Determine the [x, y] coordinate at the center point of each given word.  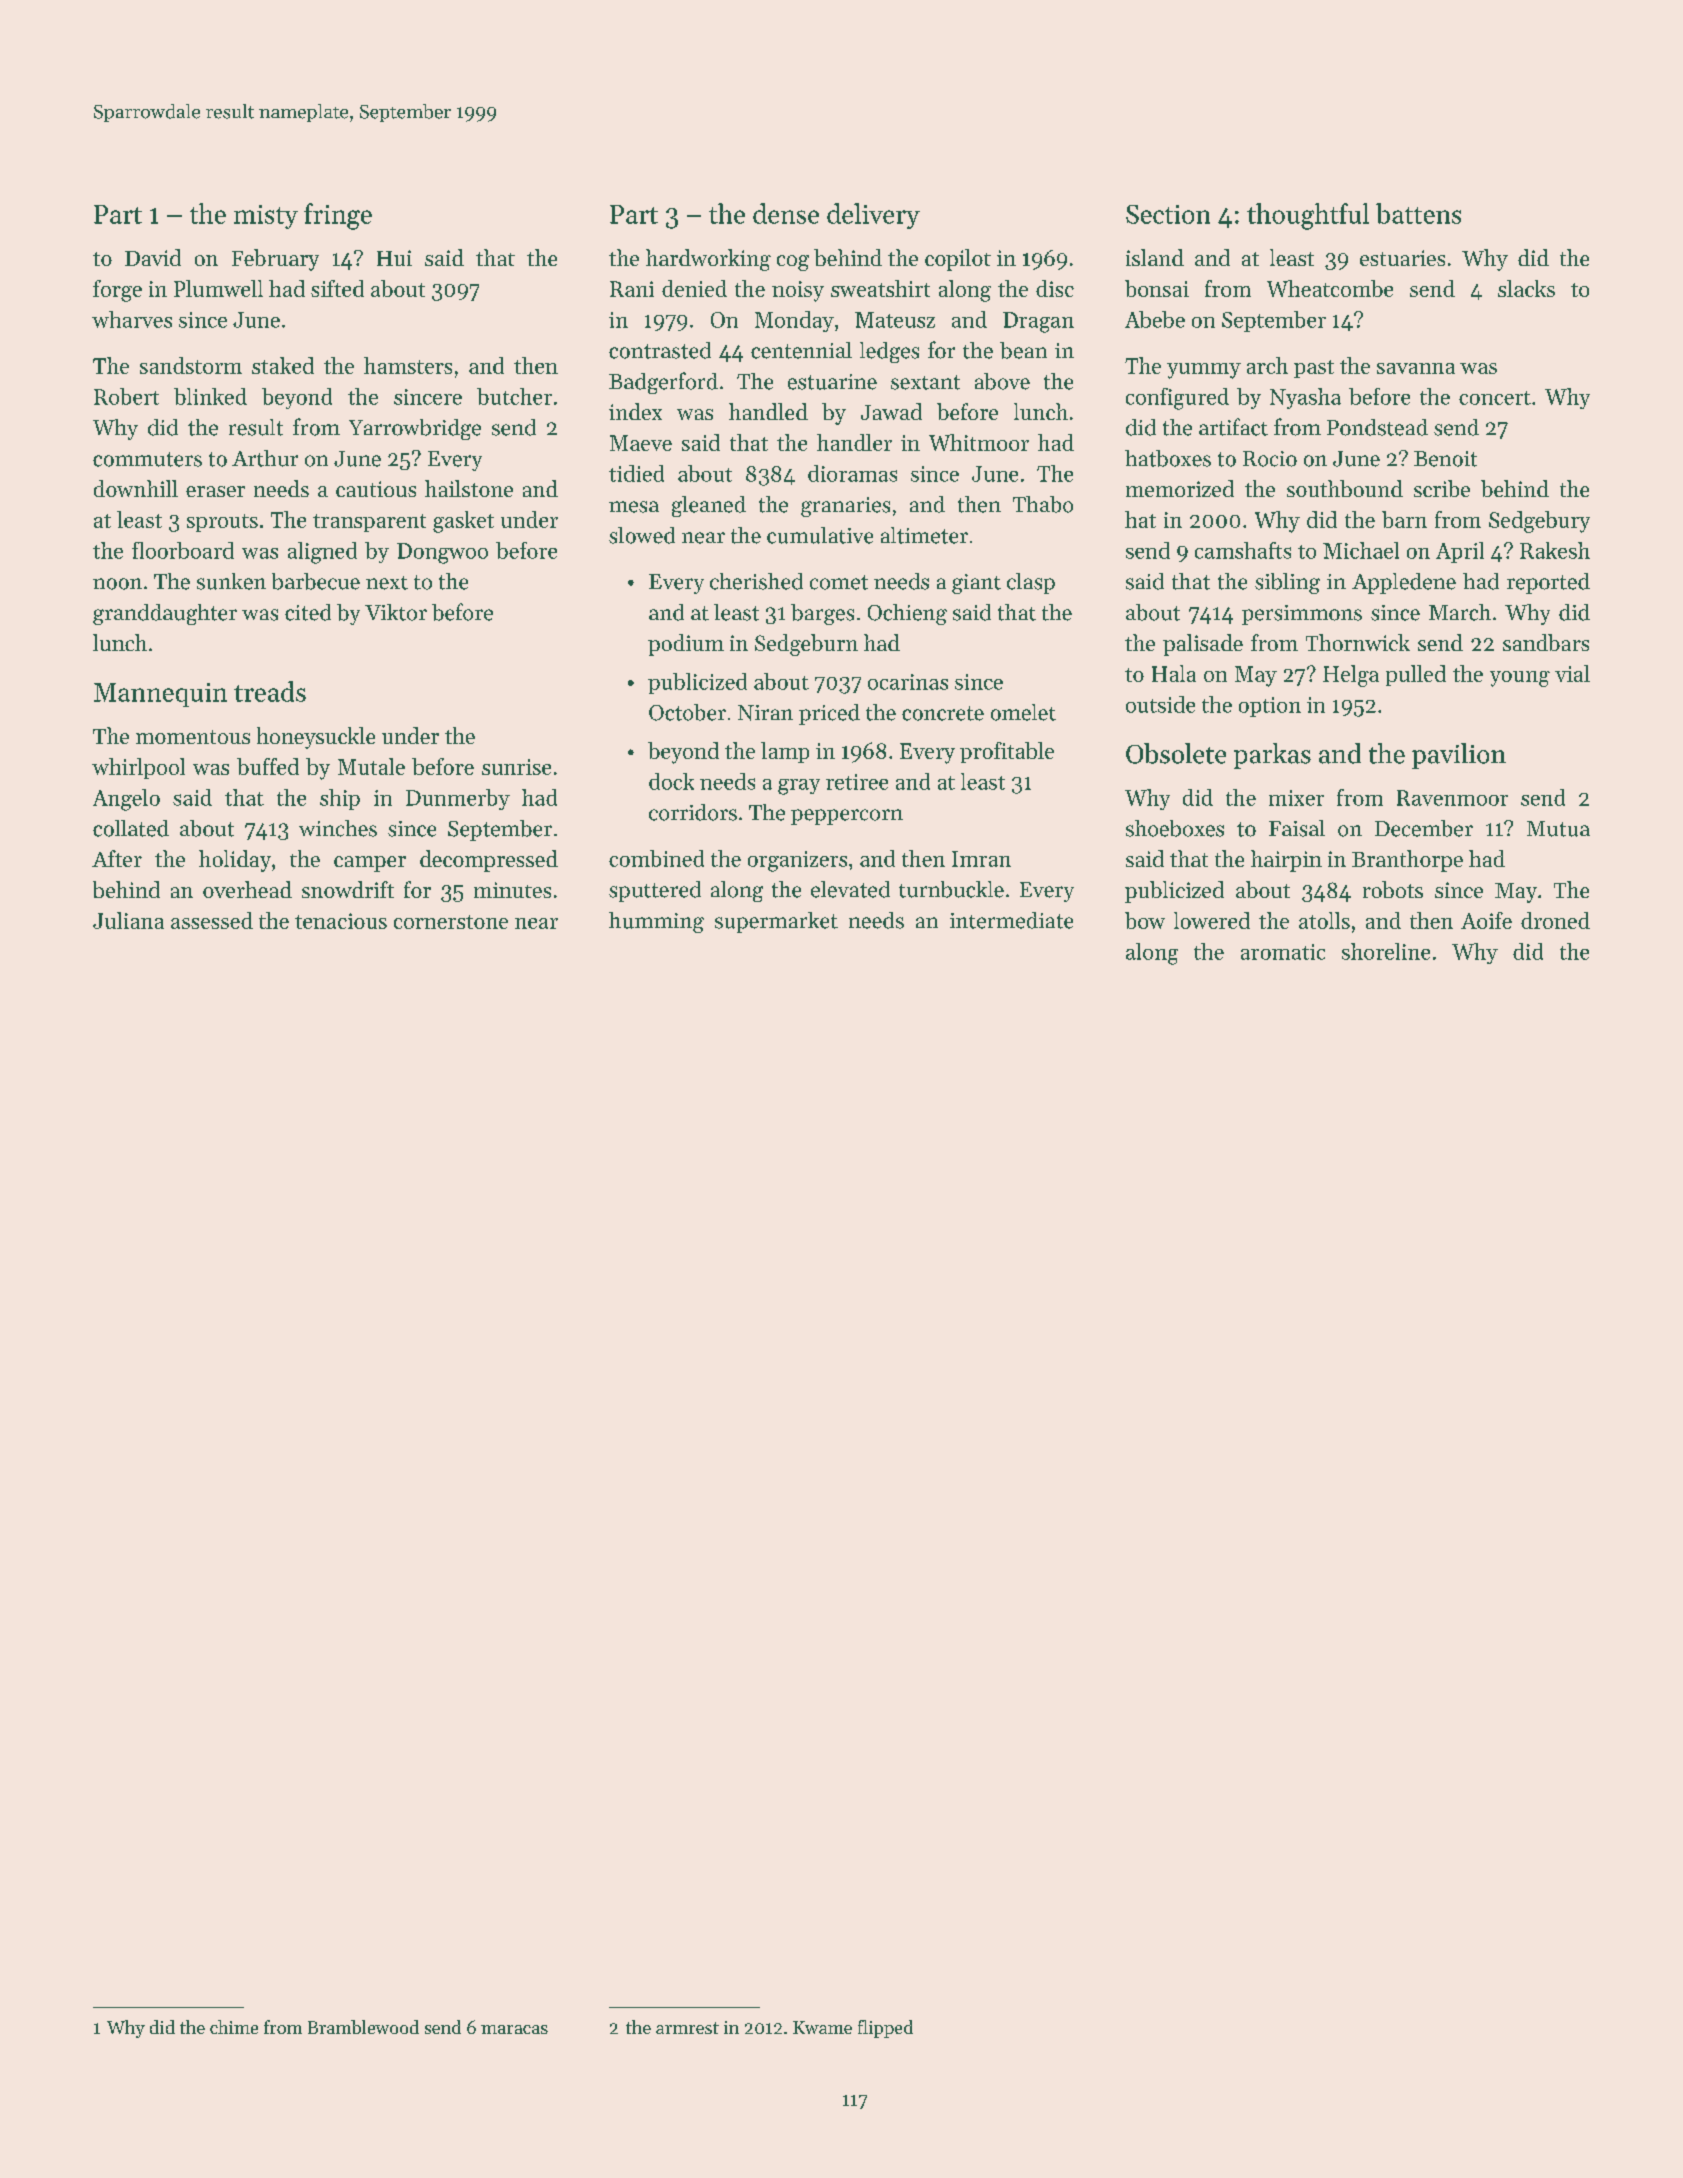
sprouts [222, 523]
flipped [885, 2029]
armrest [687, 2028]
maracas [514, 2029]
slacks [1526, 288]
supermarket [776, 922]
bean [1023, 350]
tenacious [341, 921]
